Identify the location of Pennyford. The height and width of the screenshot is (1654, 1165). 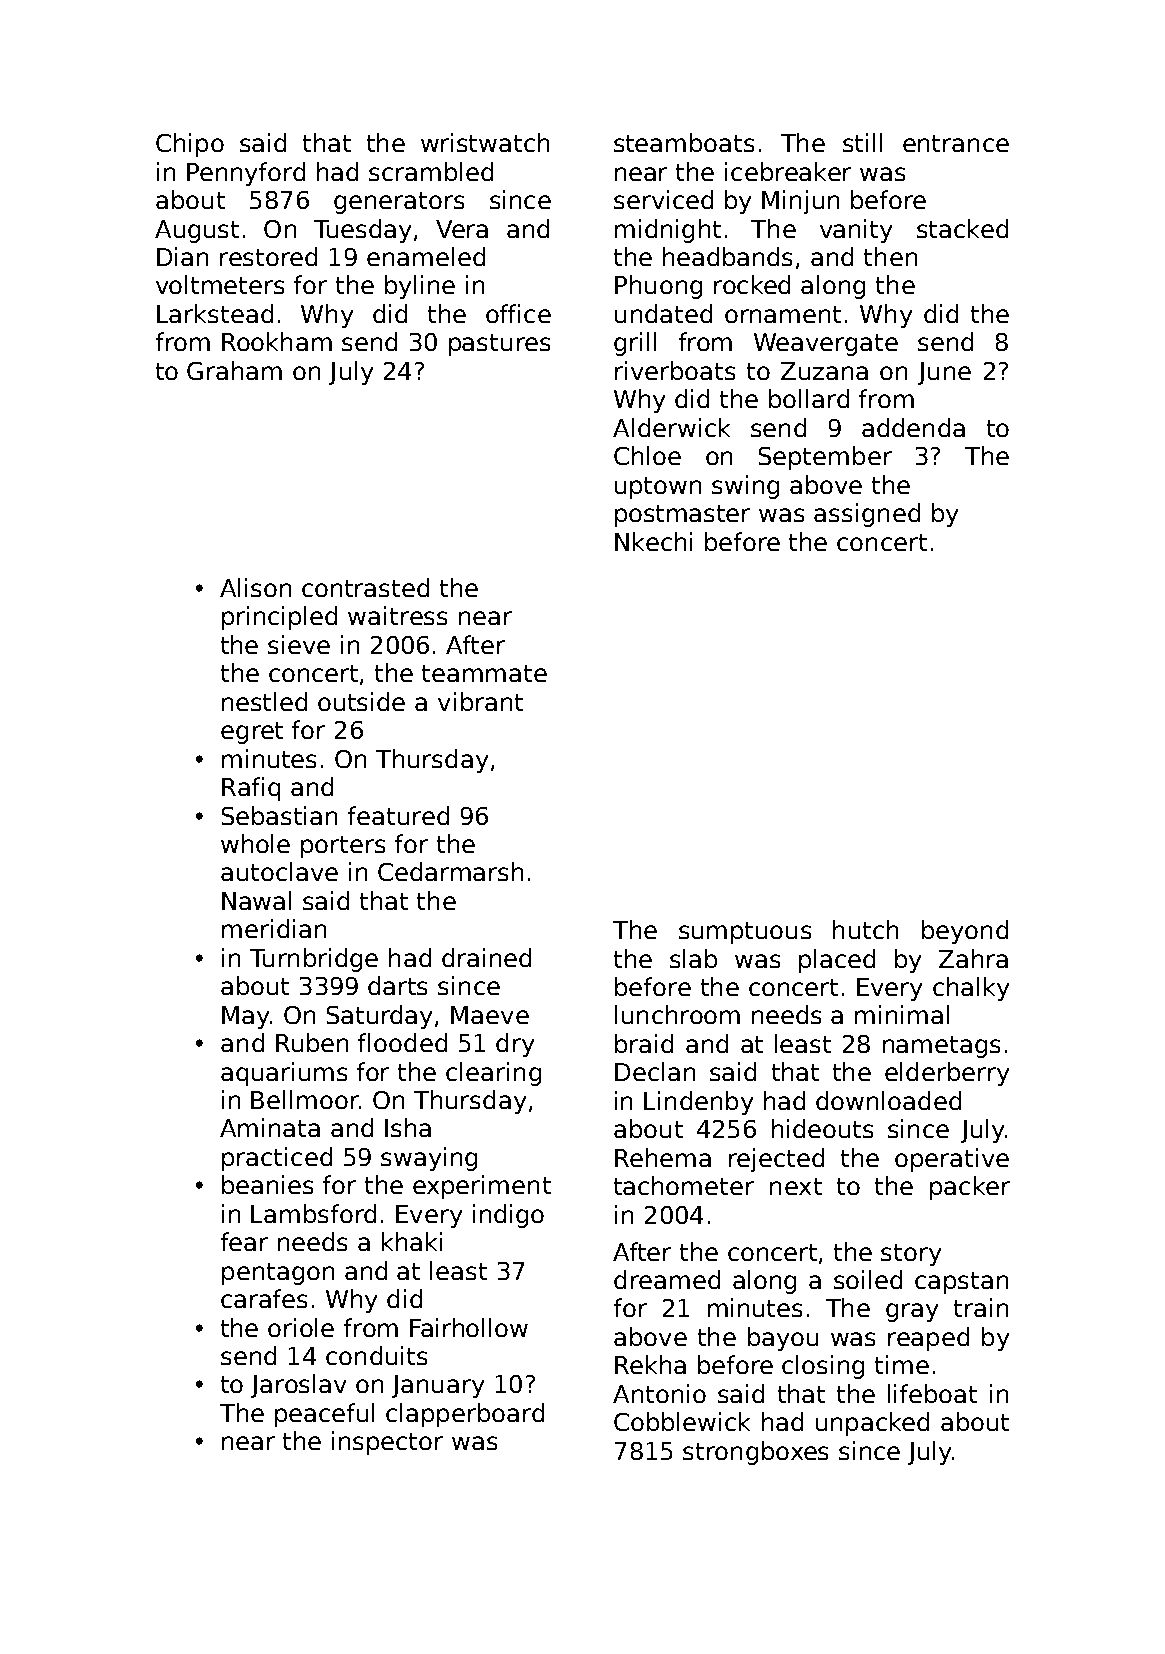
(246, 174).
